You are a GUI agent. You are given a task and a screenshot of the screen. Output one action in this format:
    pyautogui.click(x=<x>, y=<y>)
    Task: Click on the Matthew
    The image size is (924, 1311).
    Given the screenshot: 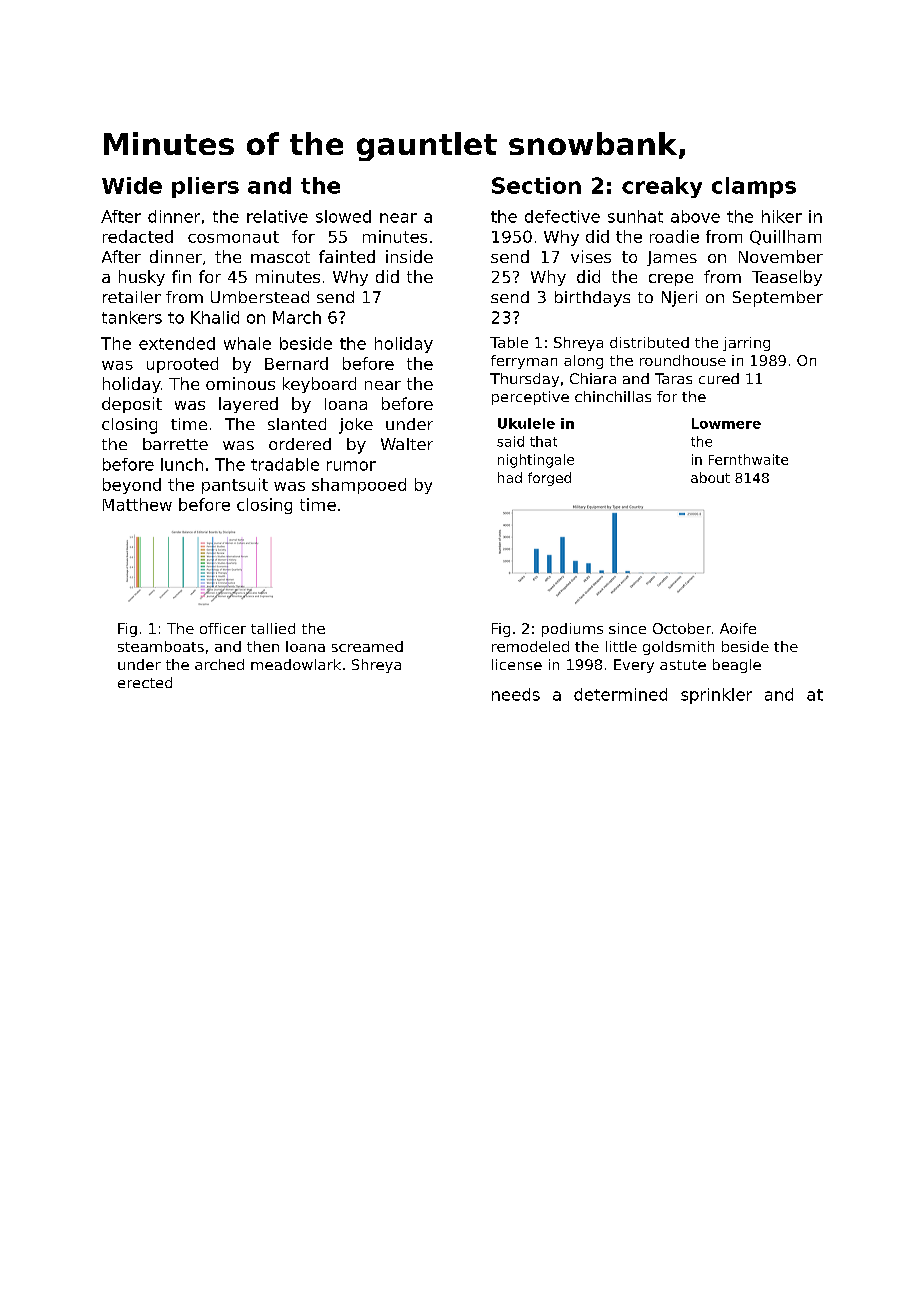 What is the action you would take?
    pyautogui.click(x=137, y=504)
